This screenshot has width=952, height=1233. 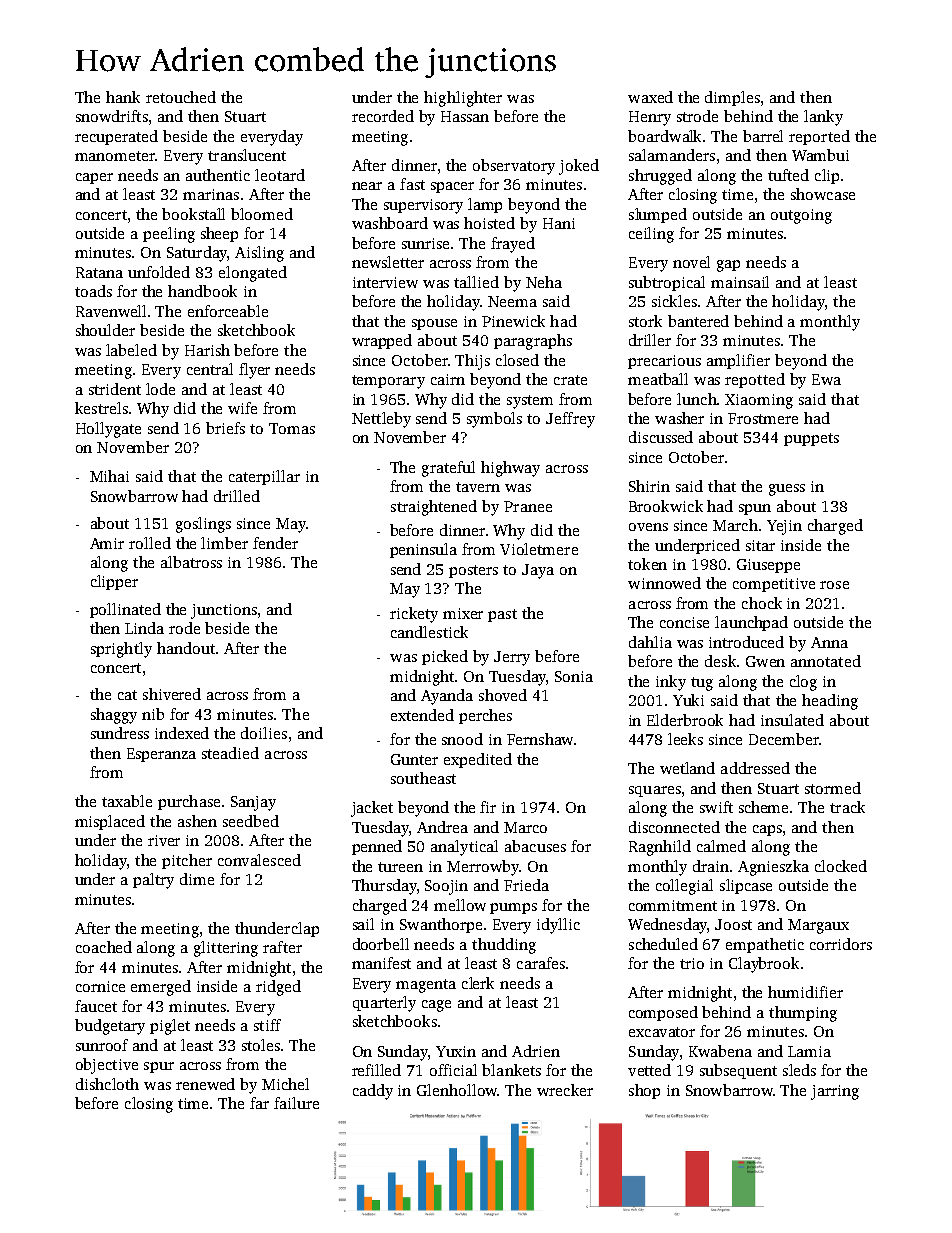 What do you see at coordinates (114, 716) in the screenshot?
I see `shaggy` at bounding box center [114, 716].
